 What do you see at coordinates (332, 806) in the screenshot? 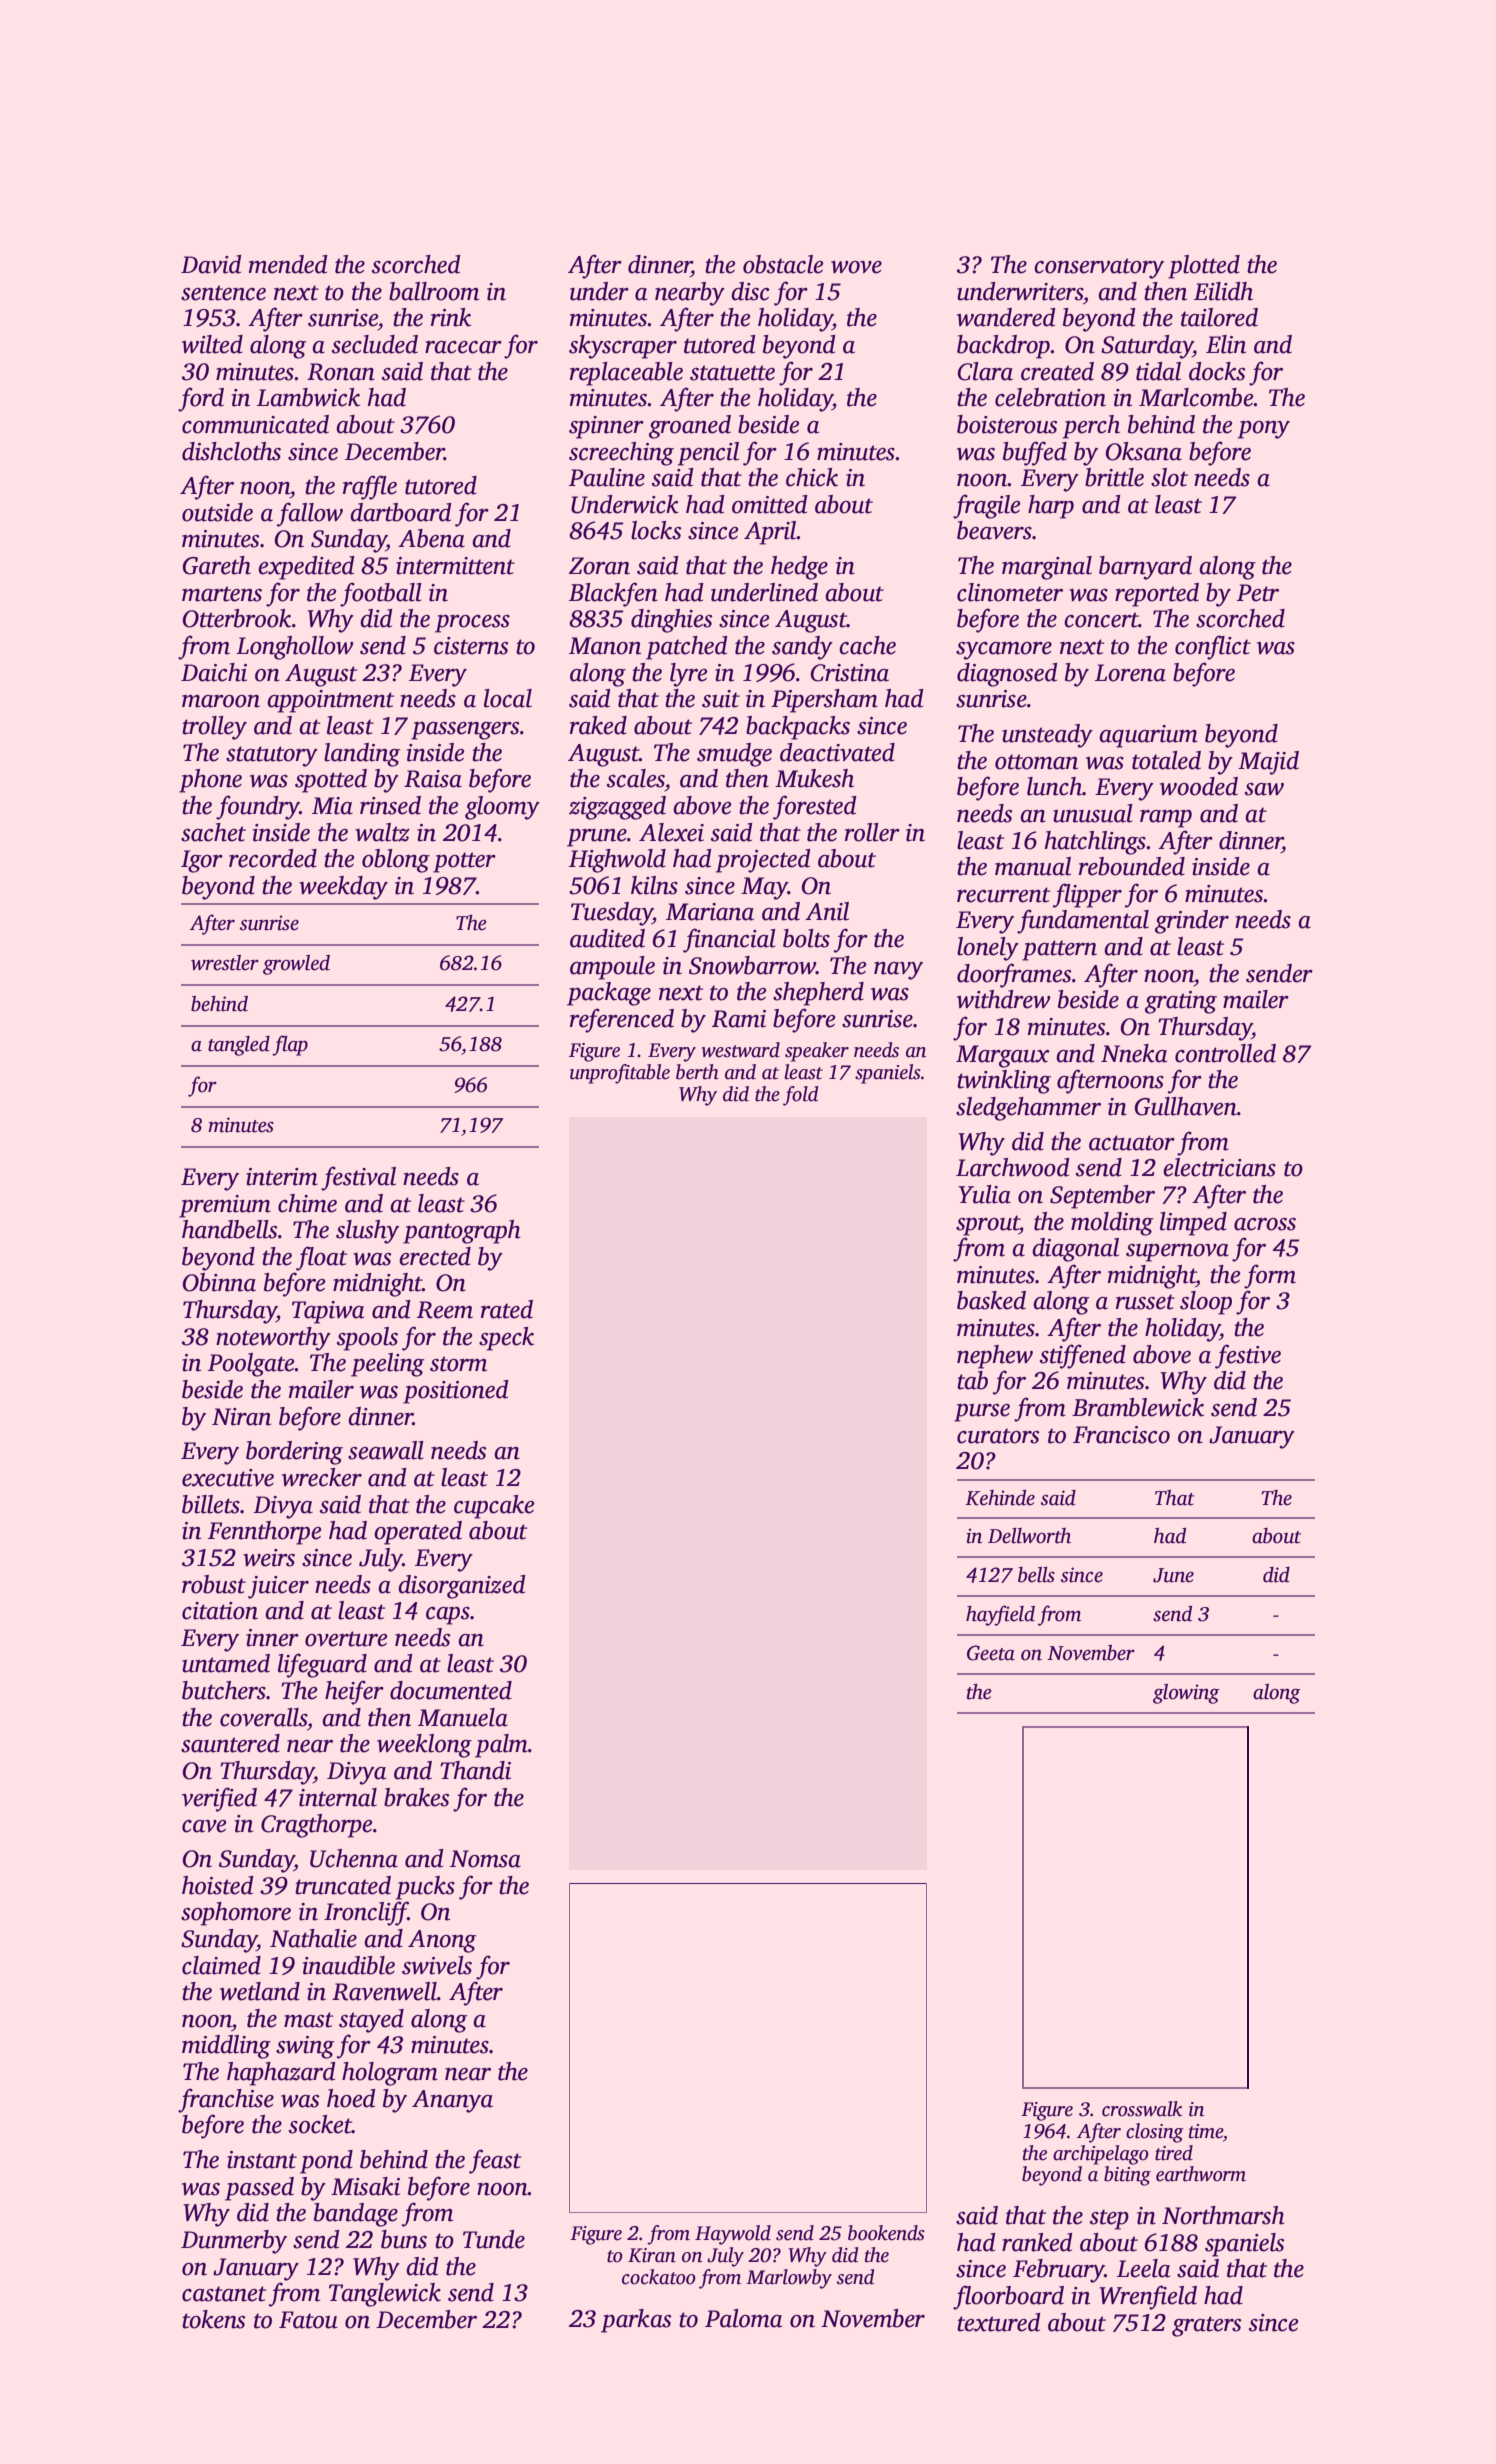
I see `Mia` at bounding box center [332, 806].
